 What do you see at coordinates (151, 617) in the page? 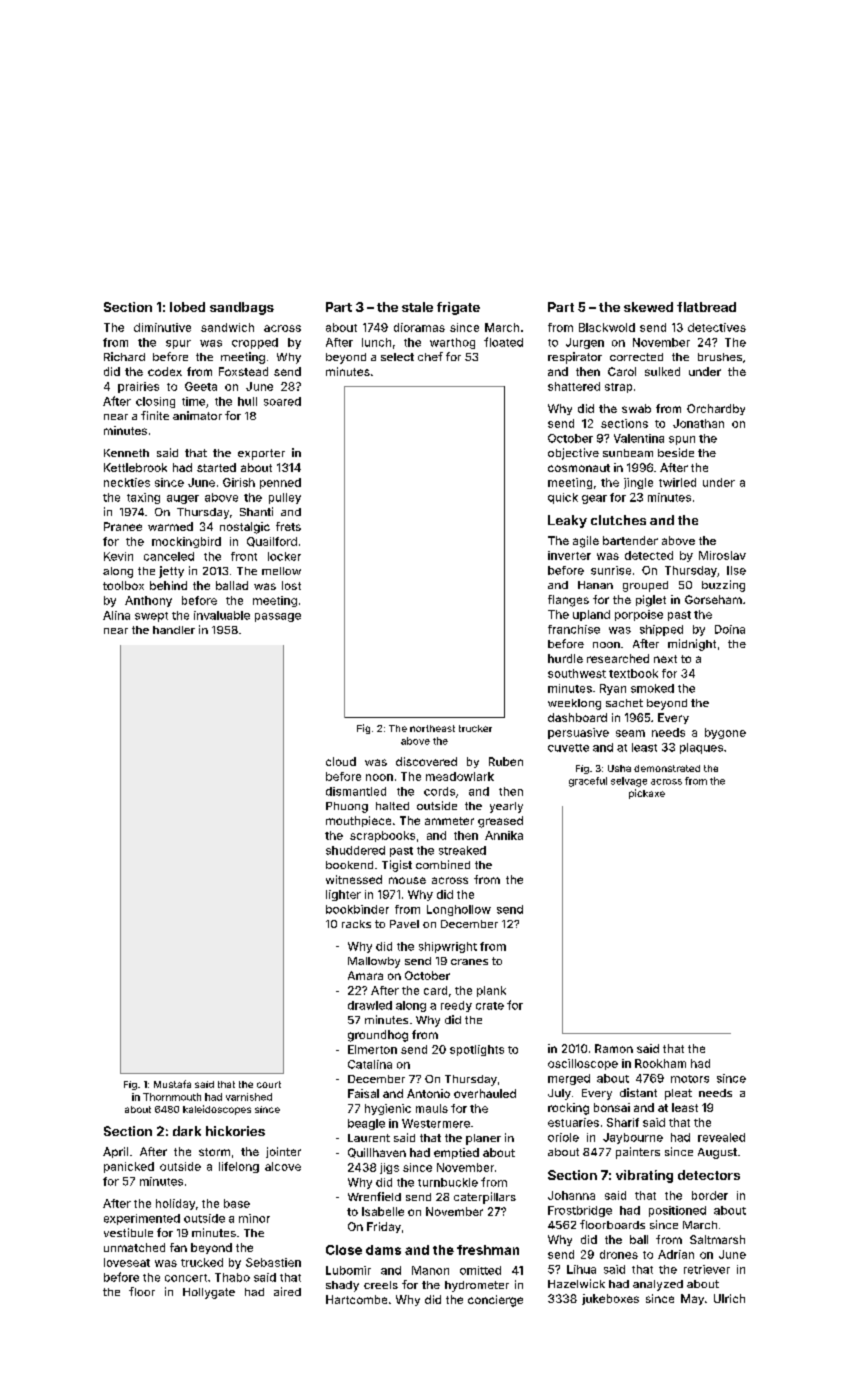
I see `swept` at bounding box center [151, 617].
